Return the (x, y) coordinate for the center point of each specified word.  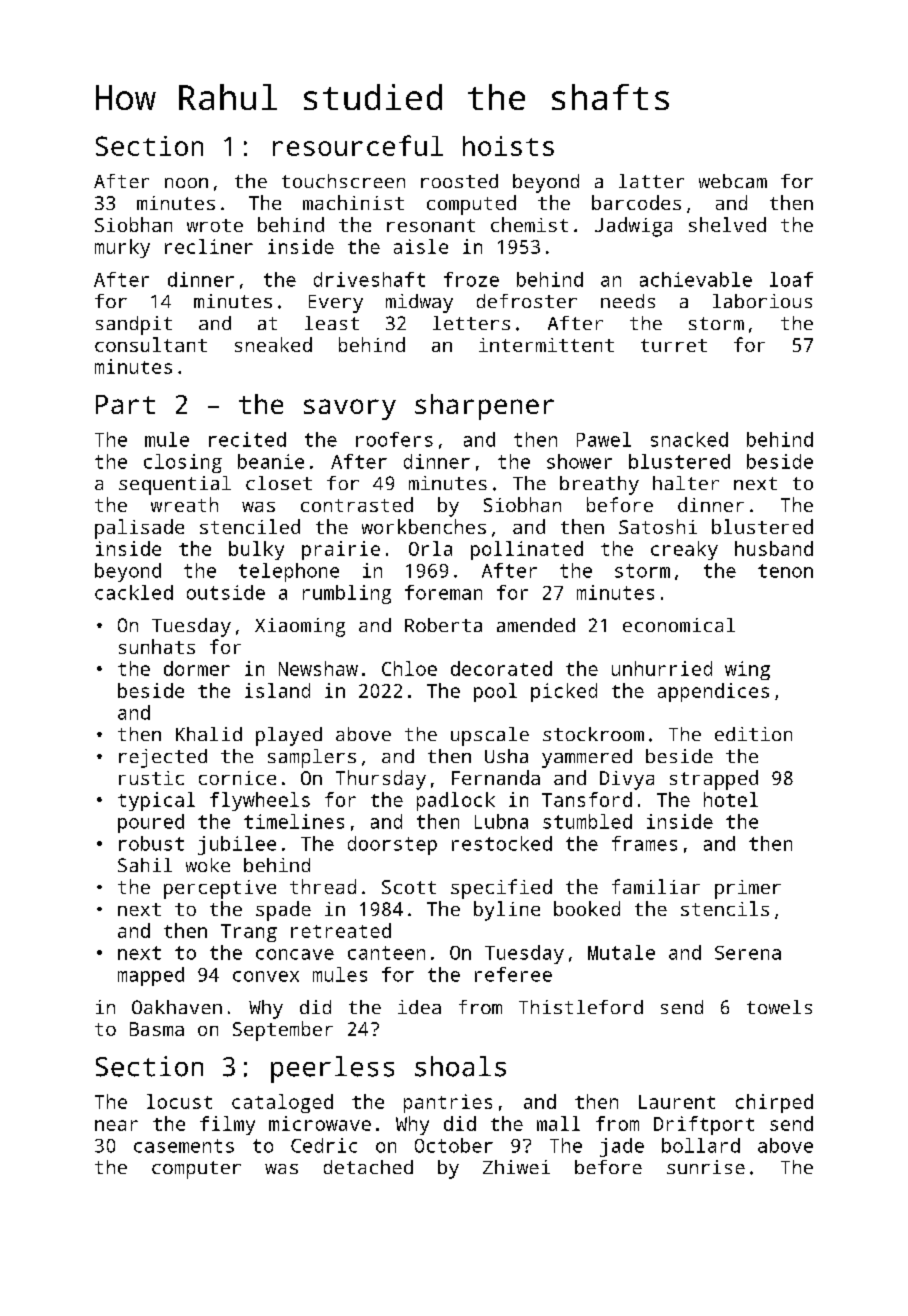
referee (513, 974)
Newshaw (318, 668)
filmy (227, 1125)
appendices (713, 692)
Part (125, 404)
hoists (508, 146)
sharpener (484, 407)
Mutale (621, 952)
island (277, 690)
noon (186, 183)
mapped (151, 976)
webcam (733, 181)
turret (674, 345)
